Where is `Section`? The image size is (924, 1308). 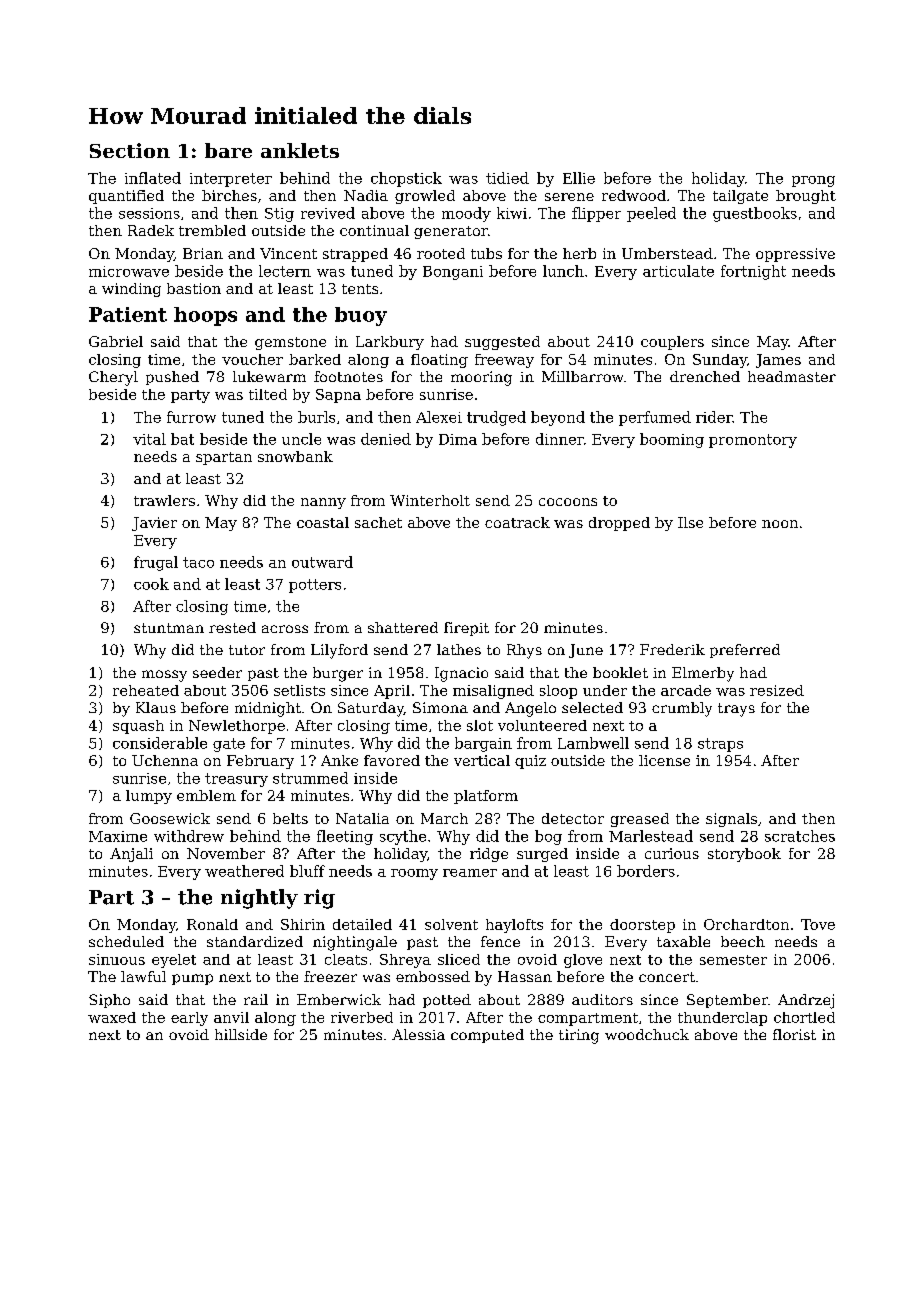 Section is located at coordinates (130, 150).
